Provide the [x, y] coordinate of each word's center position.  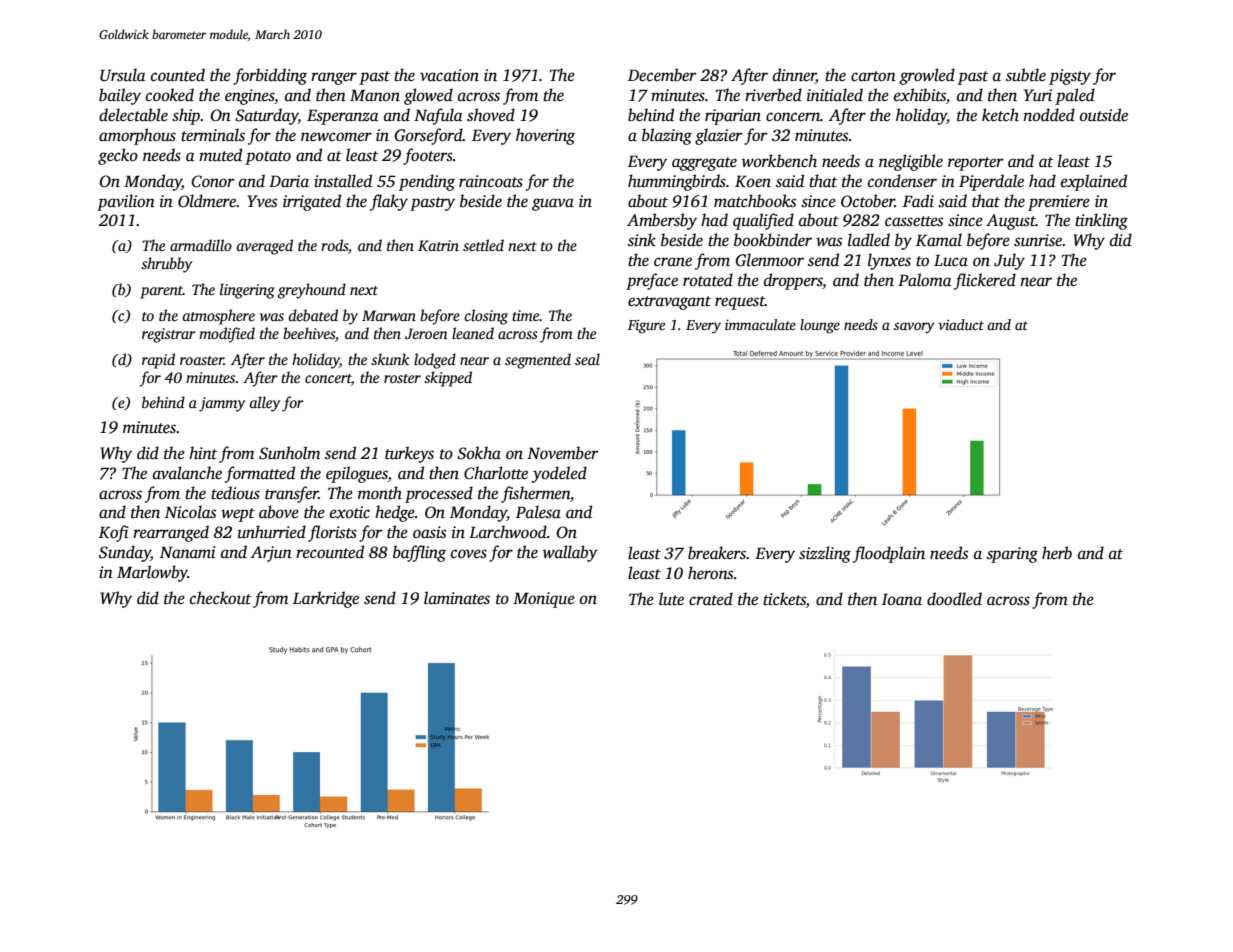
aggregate [704, 164]
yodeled [559, 474]
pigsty [1070, 77]
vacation [449, 75]
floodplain [889, 554]
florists [332, 533]
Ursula [122, 75]
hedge [395, 513]
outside [1104, 115]
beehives [309, 333]
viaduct [961, 324]
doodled [954, 599]
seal [587, 359]
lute [671, 599]
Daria [289, 181]
